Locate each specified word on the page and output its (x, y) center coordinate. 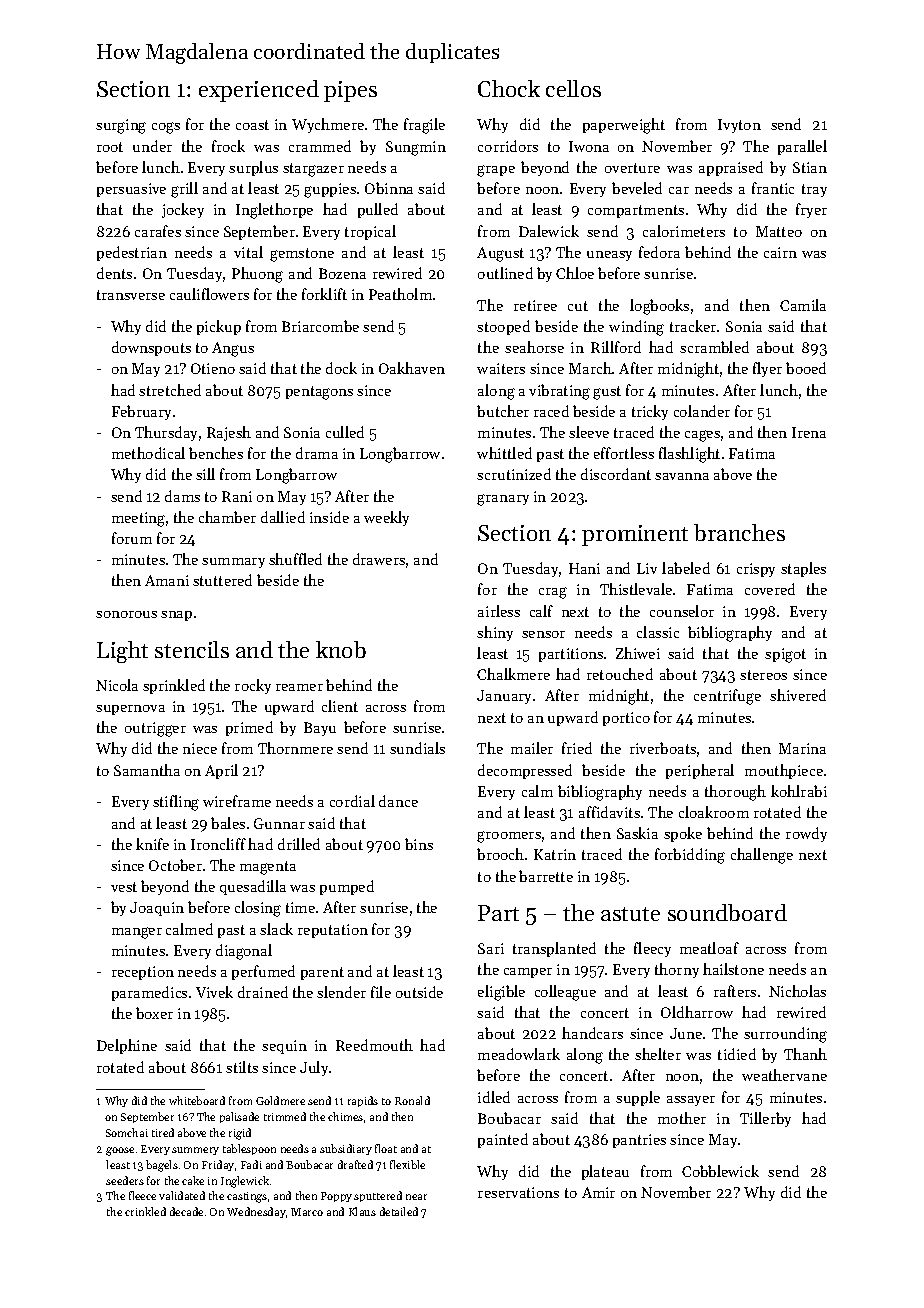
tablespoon (249, 1149)
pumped (347, 887)
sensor (543, 634)
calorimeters (684, 231)
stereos (763, 675)
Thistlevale (636, 589)
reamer (299, 687)
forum (132, 538)
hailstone (733, 969)
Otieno (213, 368)
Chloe (575, 273)
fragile (424, 126)
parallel (802, 147)
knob (341, 649)
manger (137, 933)
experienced (259, 91)
